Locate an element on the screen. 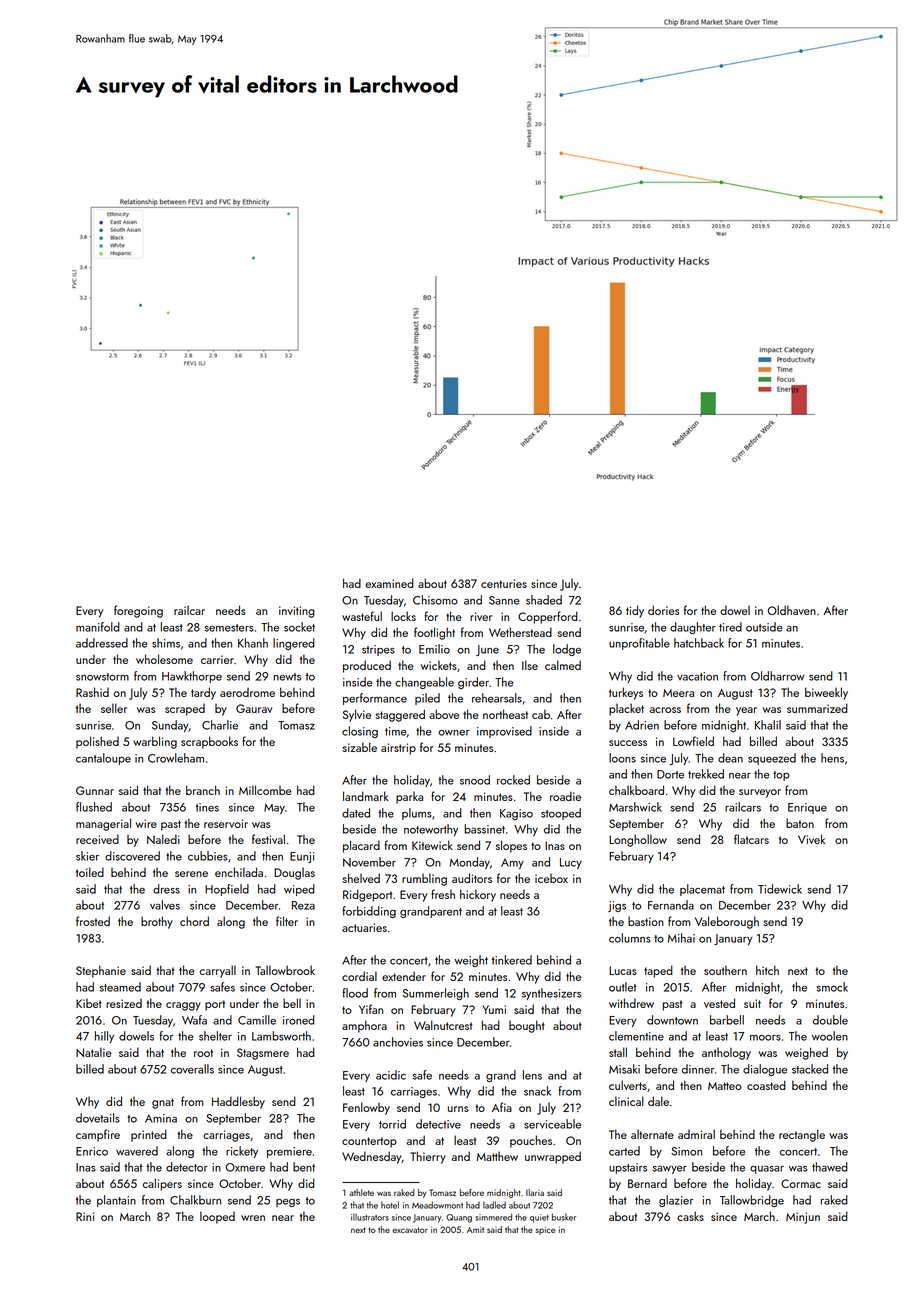 The image size is (924, 1308). wholesome is located at coordinates (164, 659).
